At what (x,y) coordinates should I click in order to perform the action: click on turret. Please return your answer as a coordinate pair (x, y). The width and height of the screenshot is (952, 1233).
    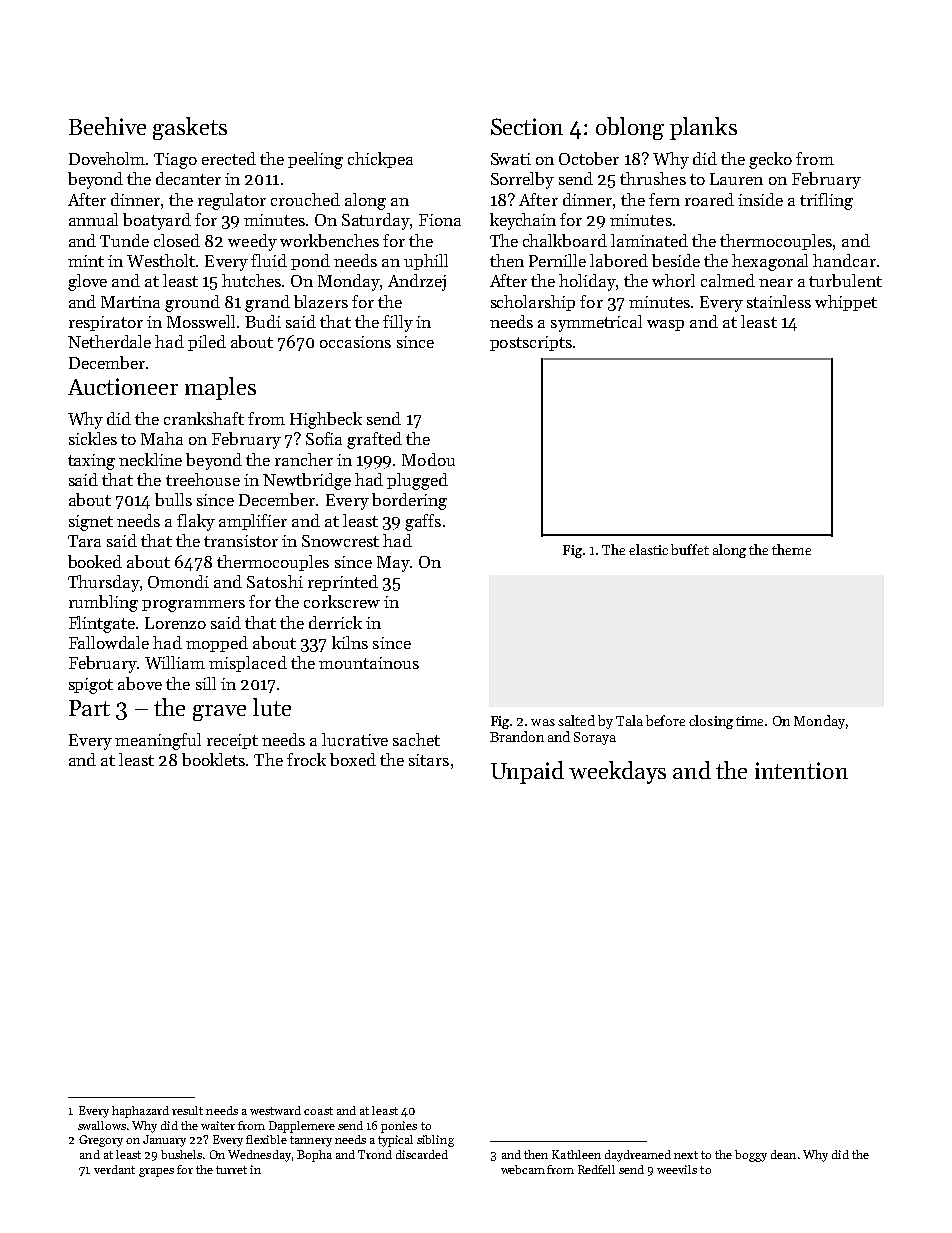
    Looking at the image, I should click on (231, 1170).
